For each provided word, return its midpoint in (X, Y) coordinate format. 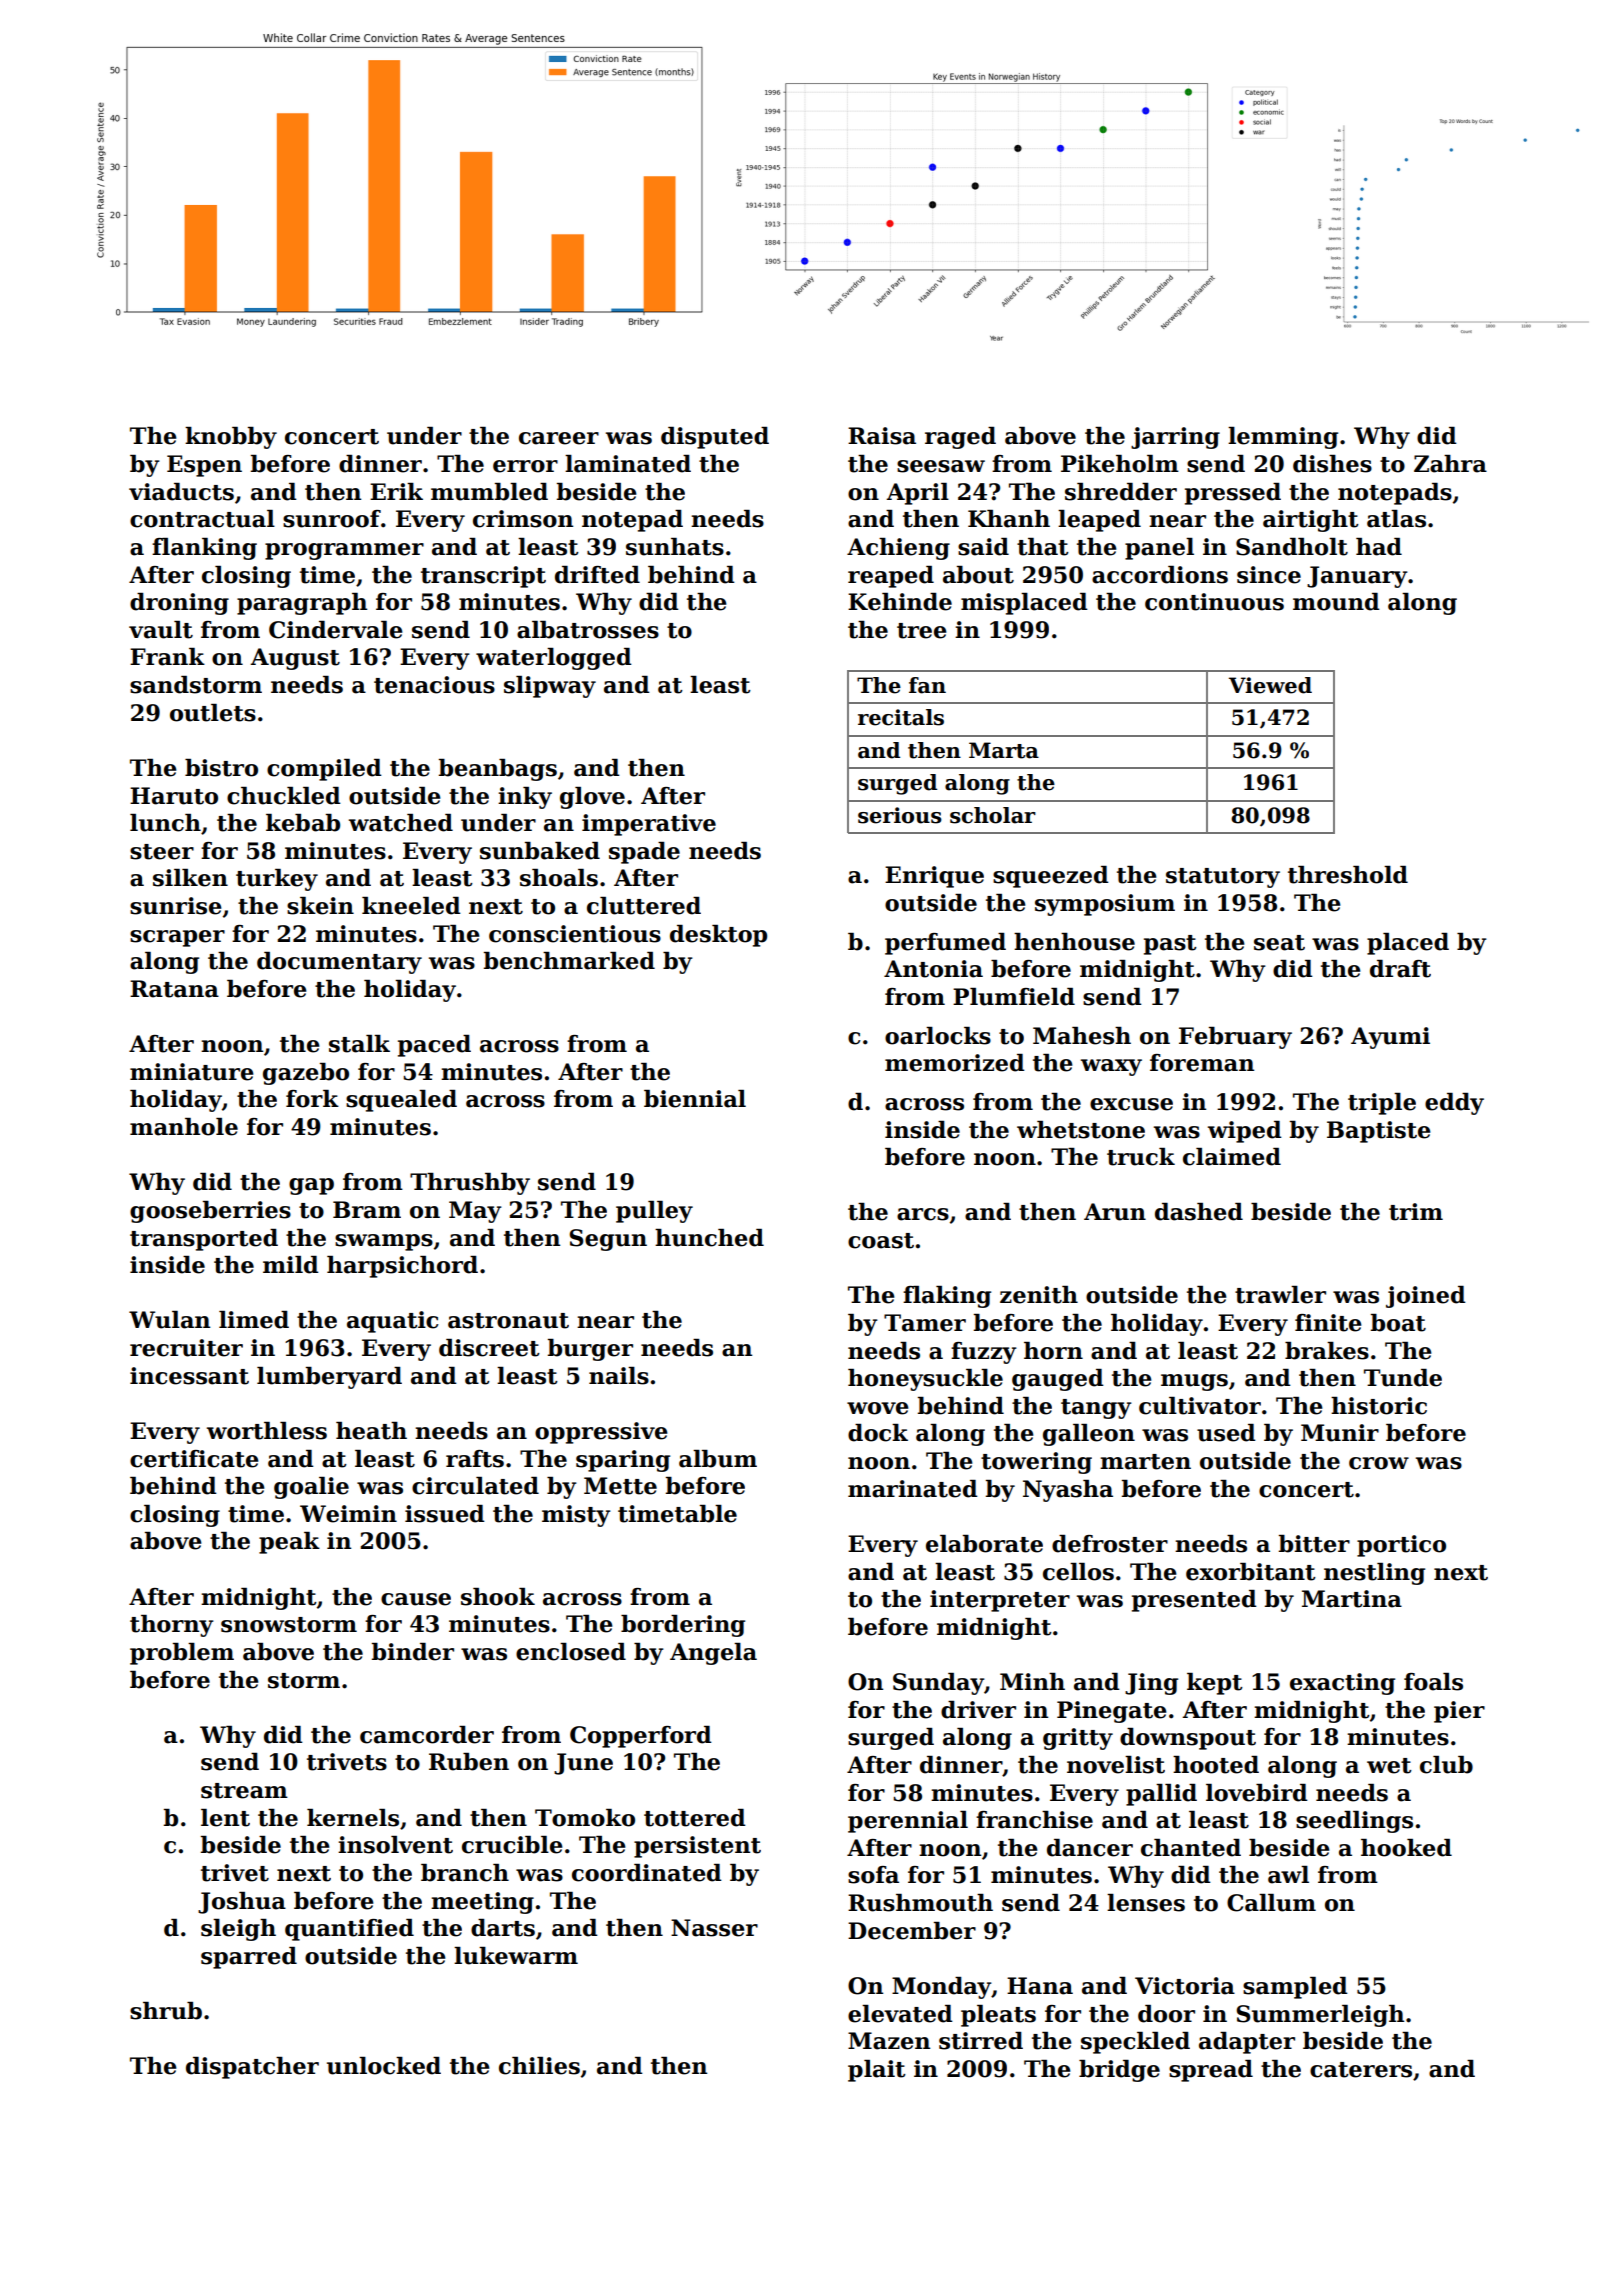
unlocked (384, 2066)
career (559, 438)
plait (877, 2071)
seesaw (941, 466)
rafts (475, 1459)
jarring (1175, 438)
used (1226, 1433)
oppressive (601, 1433)
